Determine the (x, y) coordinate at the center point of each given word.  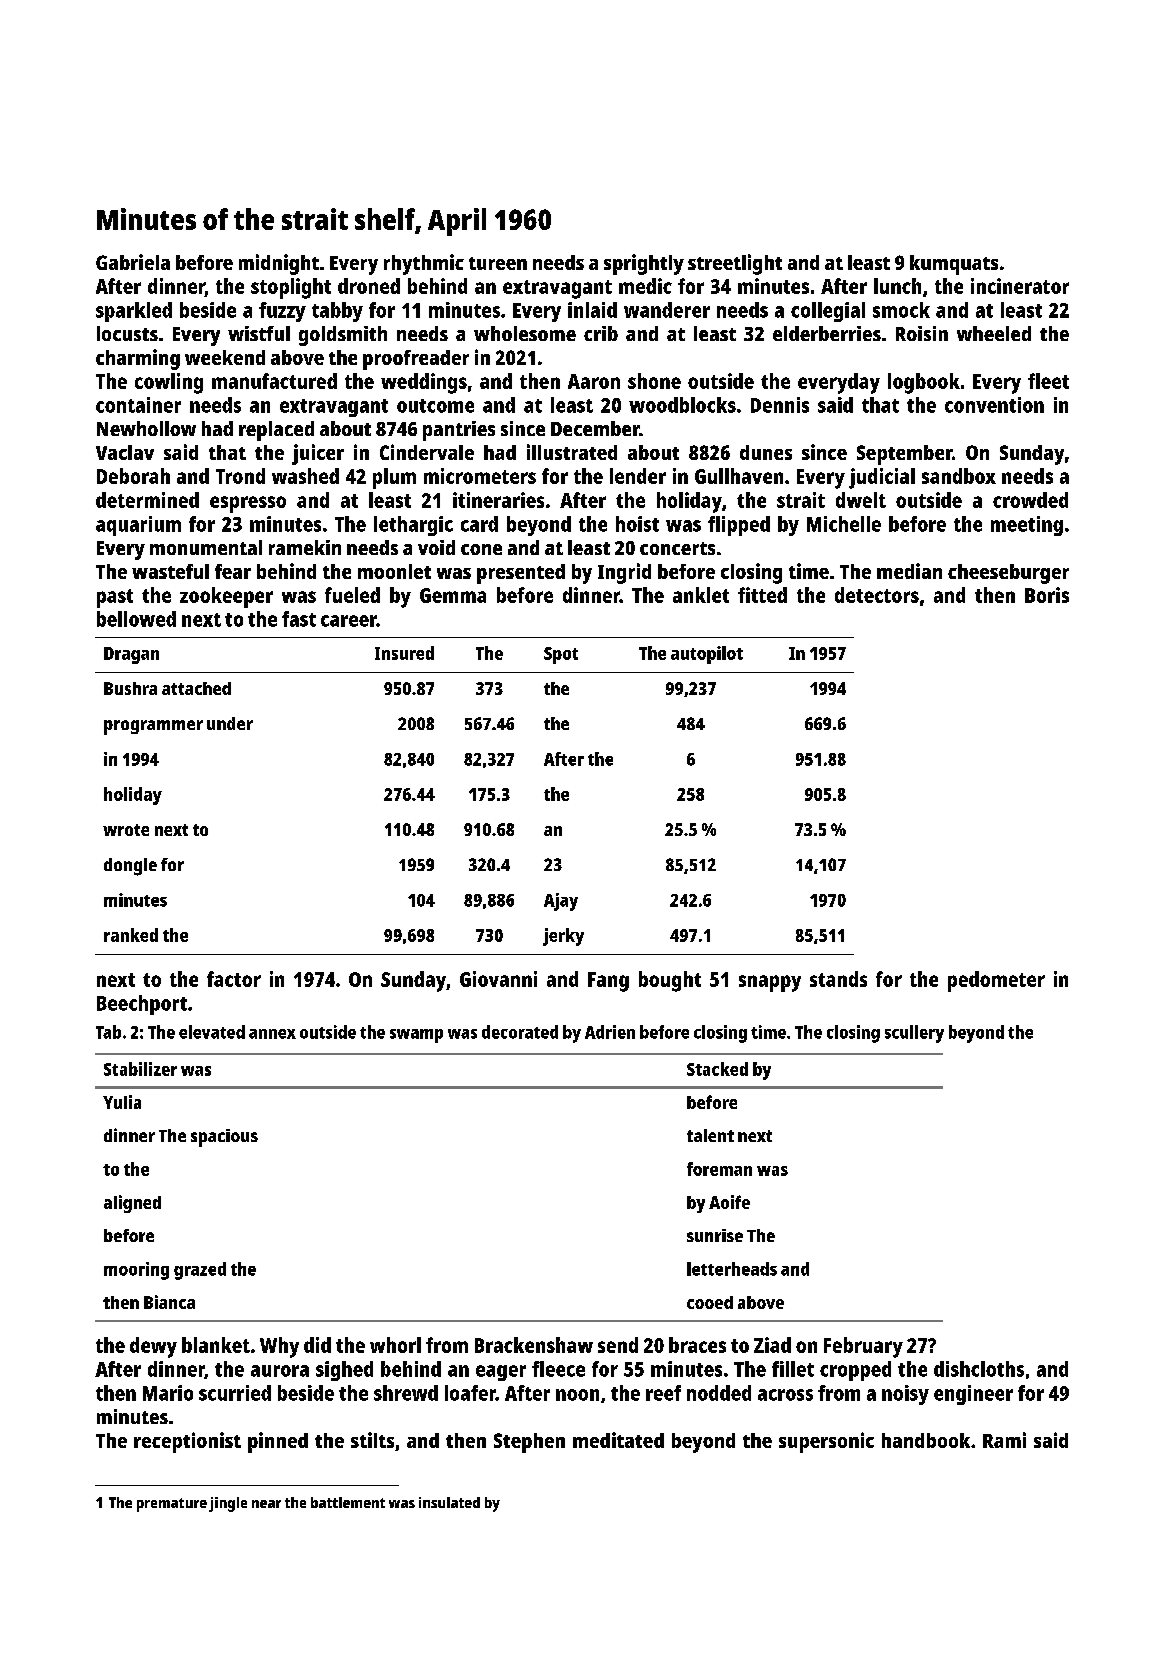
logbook (924, 383)
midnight (279, 264)
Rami (1004, 1440)
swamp (416, 1036)
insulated (449, 1502)
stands (838, 979)
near (266, 1504)
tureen (498, 263)
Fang (608, 982)
